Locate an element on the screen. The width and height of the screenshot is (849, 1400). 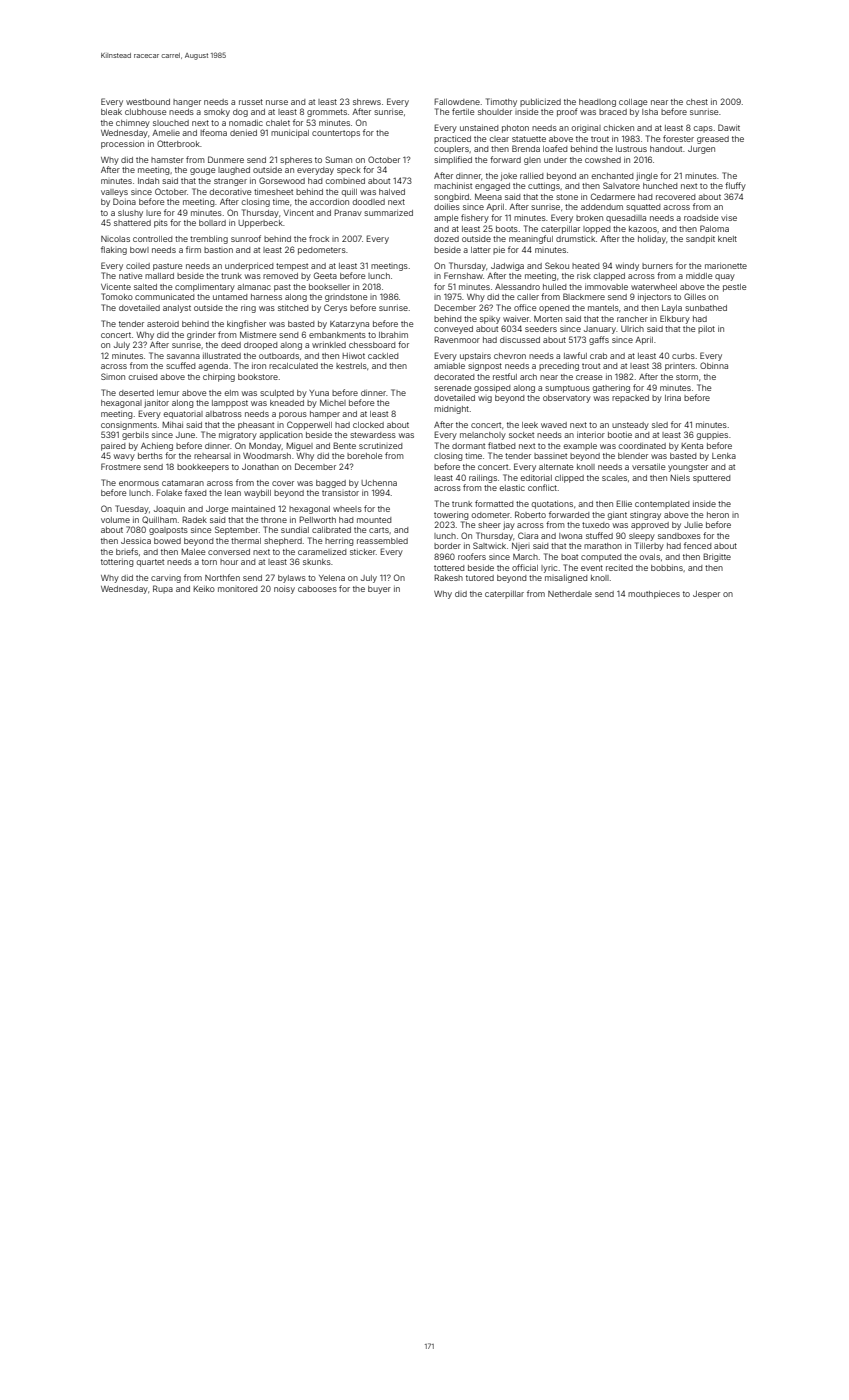
Fernshaw is located at coordinates (463, 275).
